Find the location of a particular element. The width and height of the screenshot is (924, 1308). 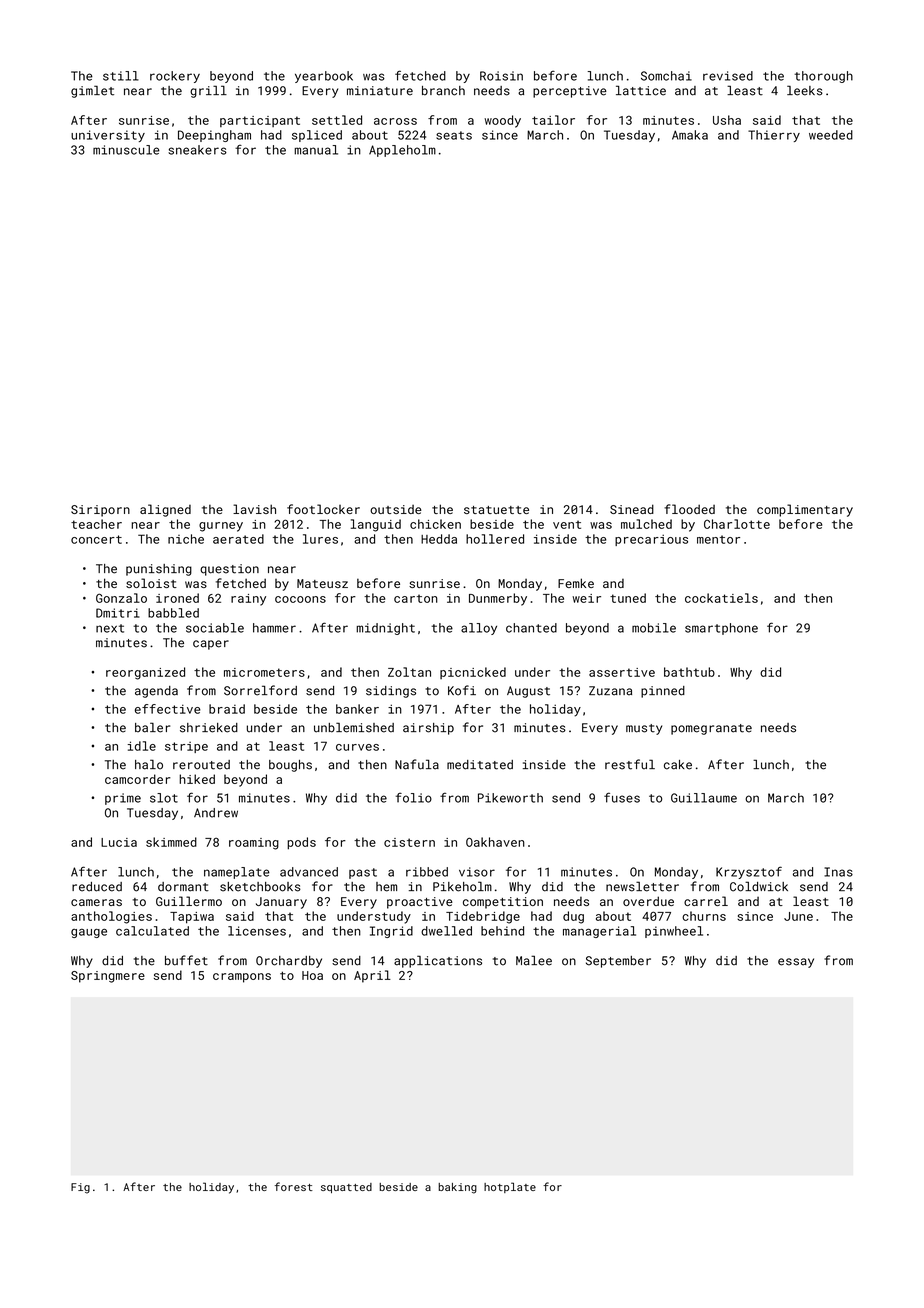

seats is located at coordinates (454, 135).
